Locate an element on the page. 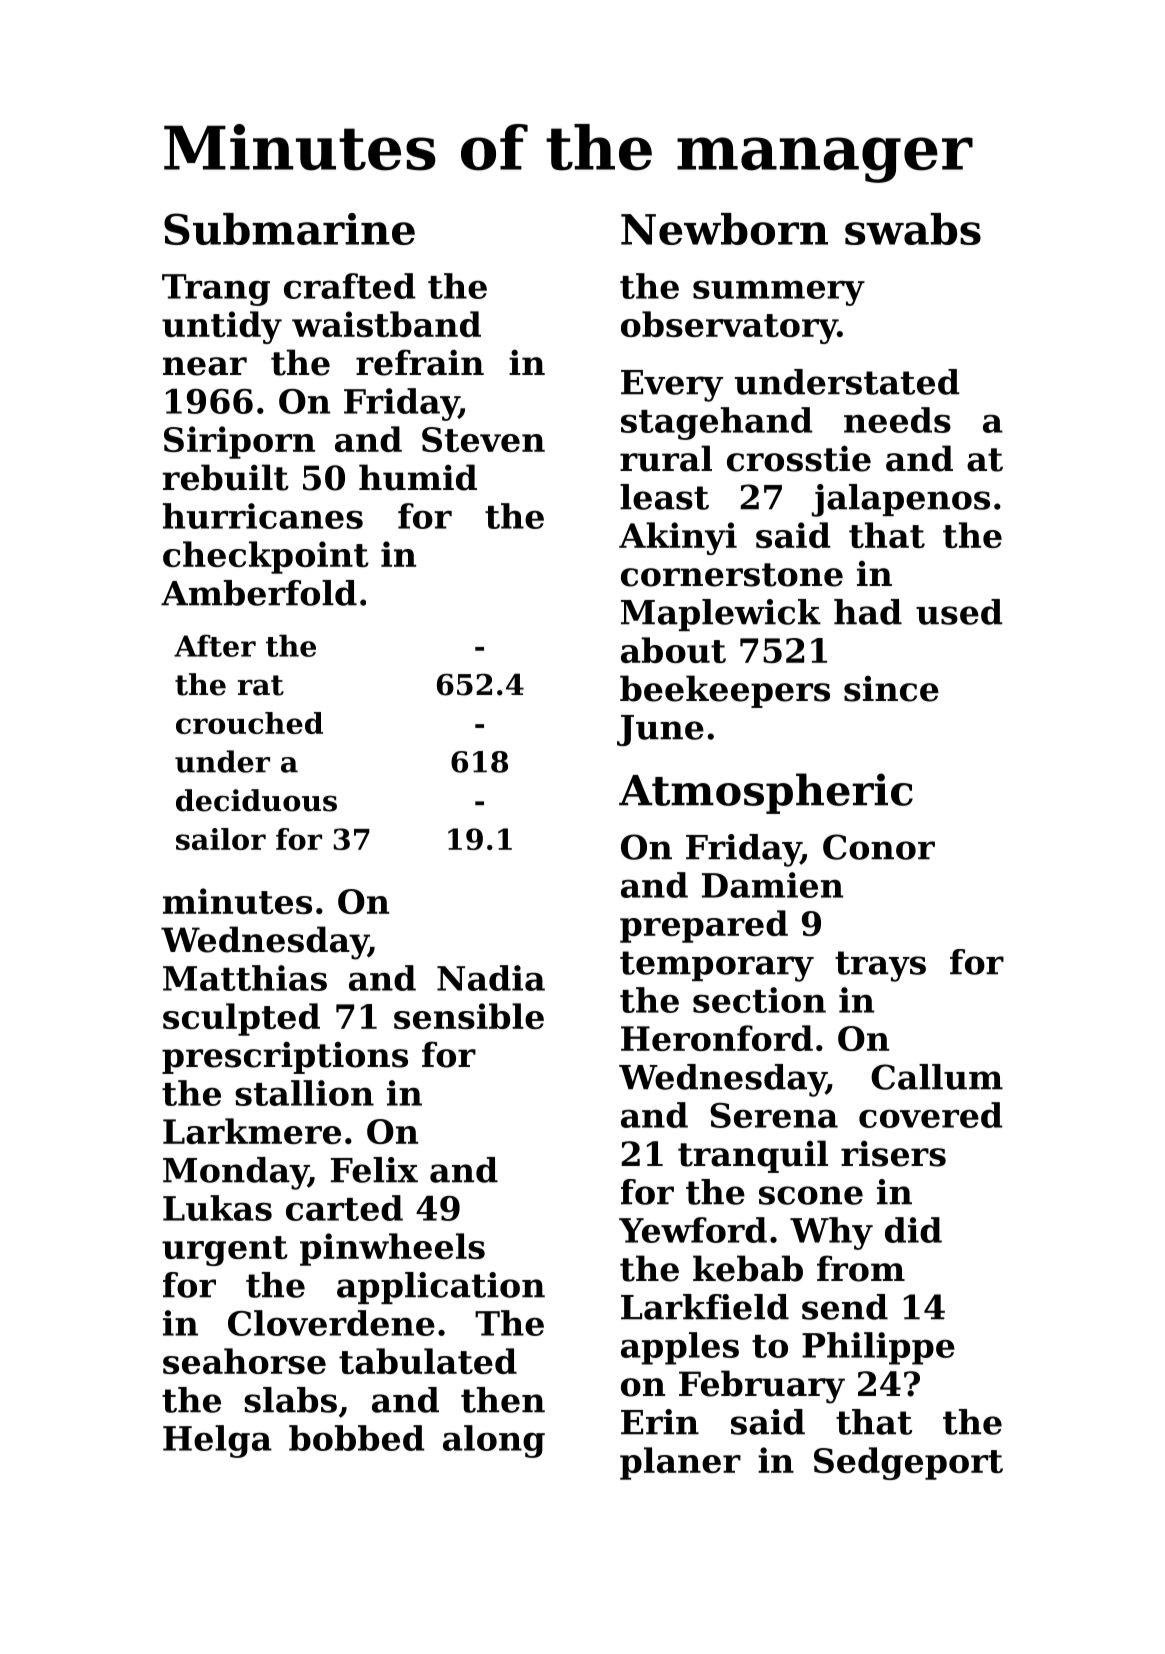  Submarine is located at coordinates (289, 229).
